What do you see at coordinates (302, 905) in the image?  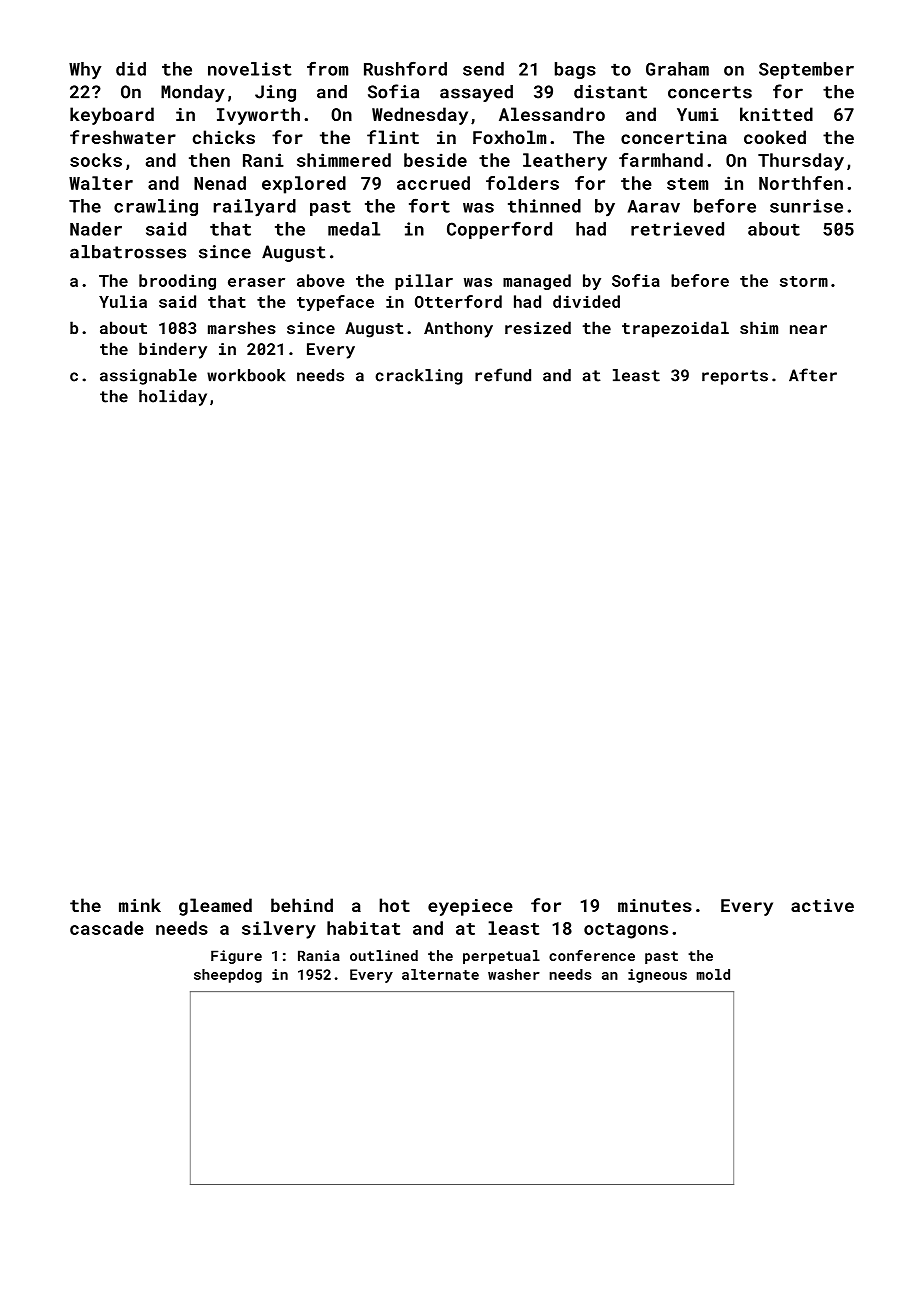 I see `behind` at bounding box center [302, 905].
